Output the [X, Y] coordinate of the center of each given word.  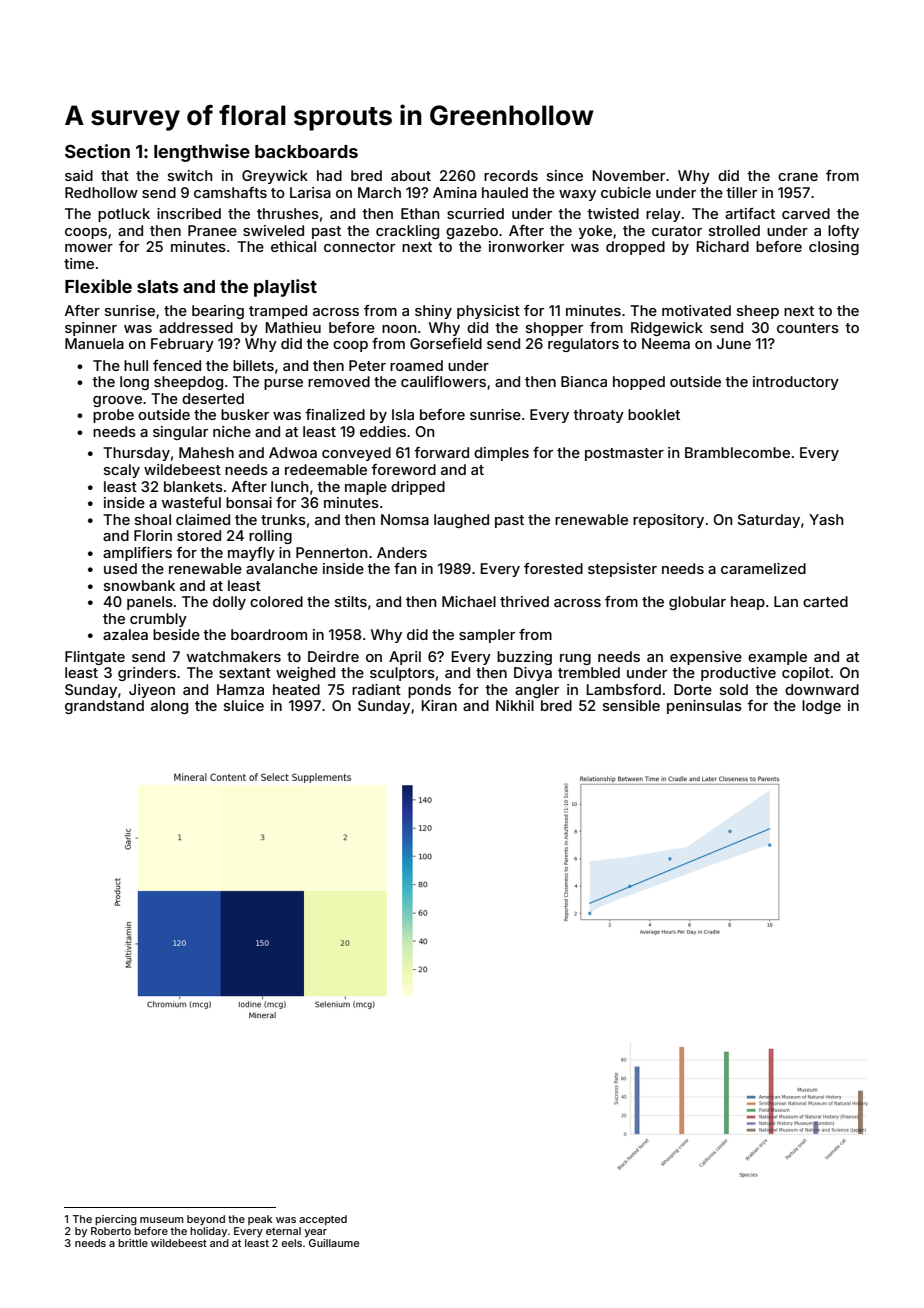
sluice [244, 705]
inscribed [189, 213]
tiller [741, 192]
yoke [595, 232]
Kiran [439, 705]
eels [292, 1243]
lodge [821, 707]
